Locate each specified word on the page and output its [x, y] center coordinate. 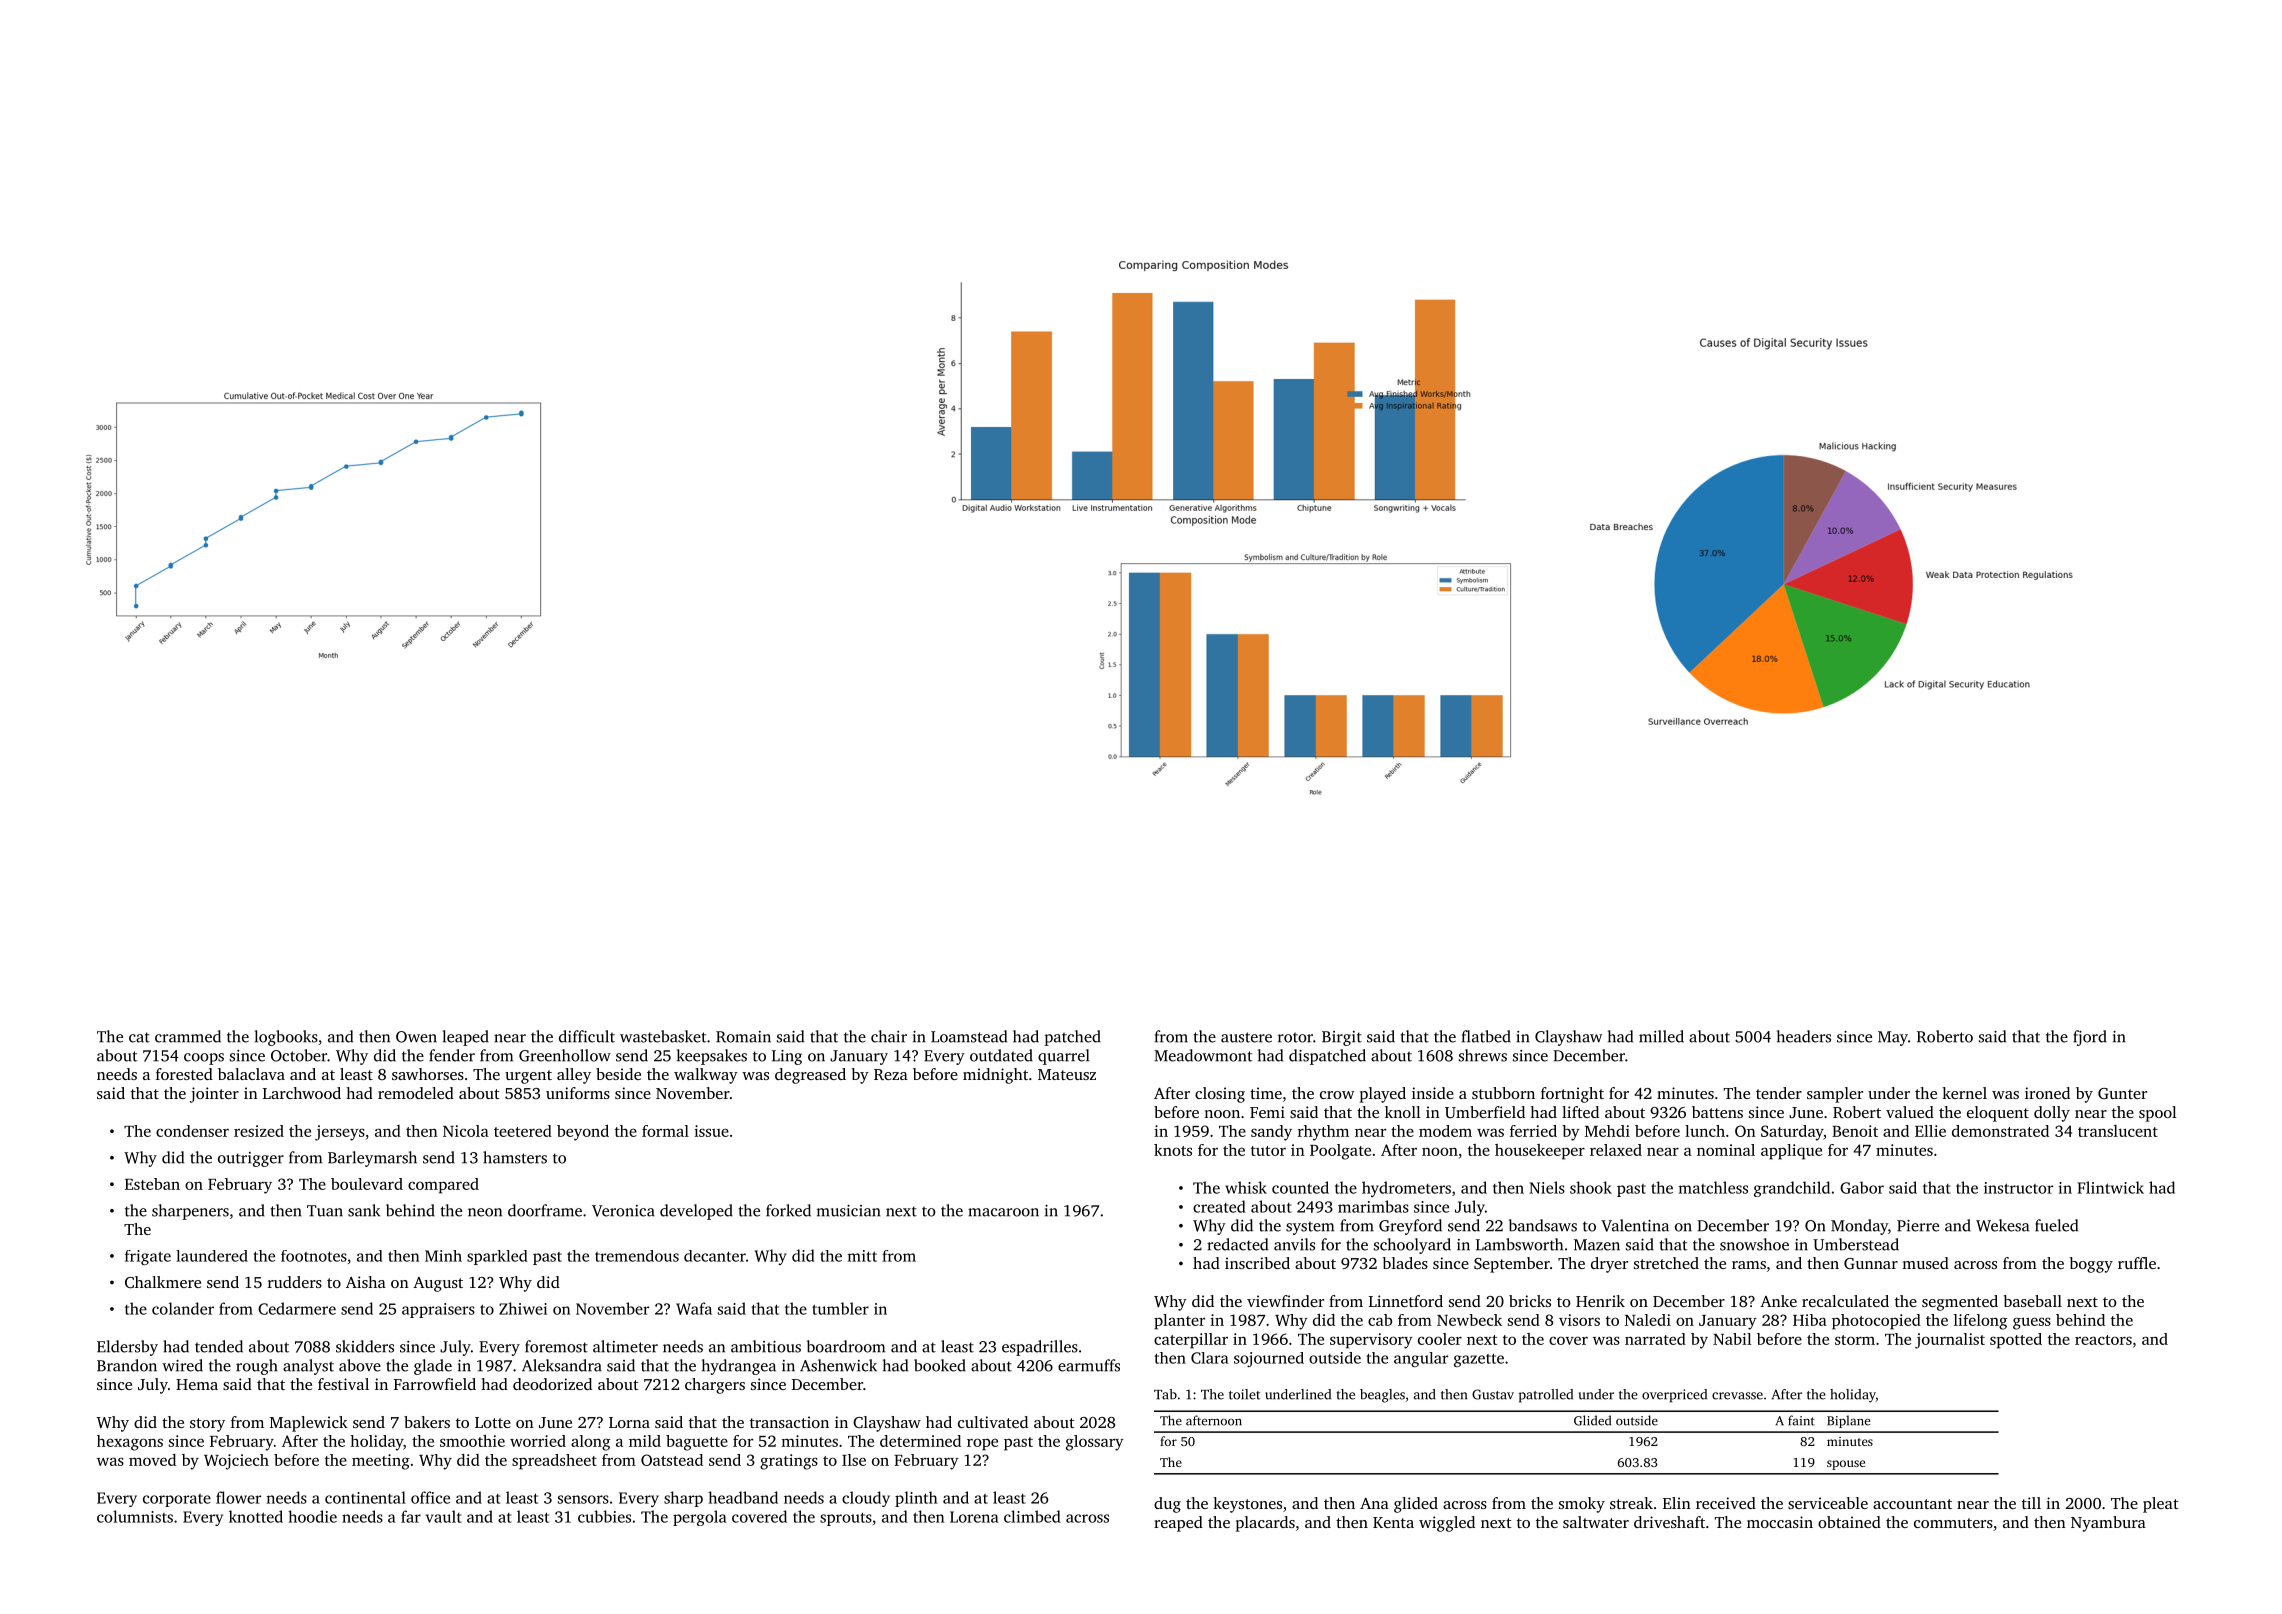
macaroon [1003, 1212]
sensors [583, 1499]
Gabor [1862, 1187]
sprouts [846, 1519]
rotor [1295, 1037]
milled [1661, 1036]
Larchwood [302, 1093]
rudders [295, 1282]
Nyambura [2108, 1524]
